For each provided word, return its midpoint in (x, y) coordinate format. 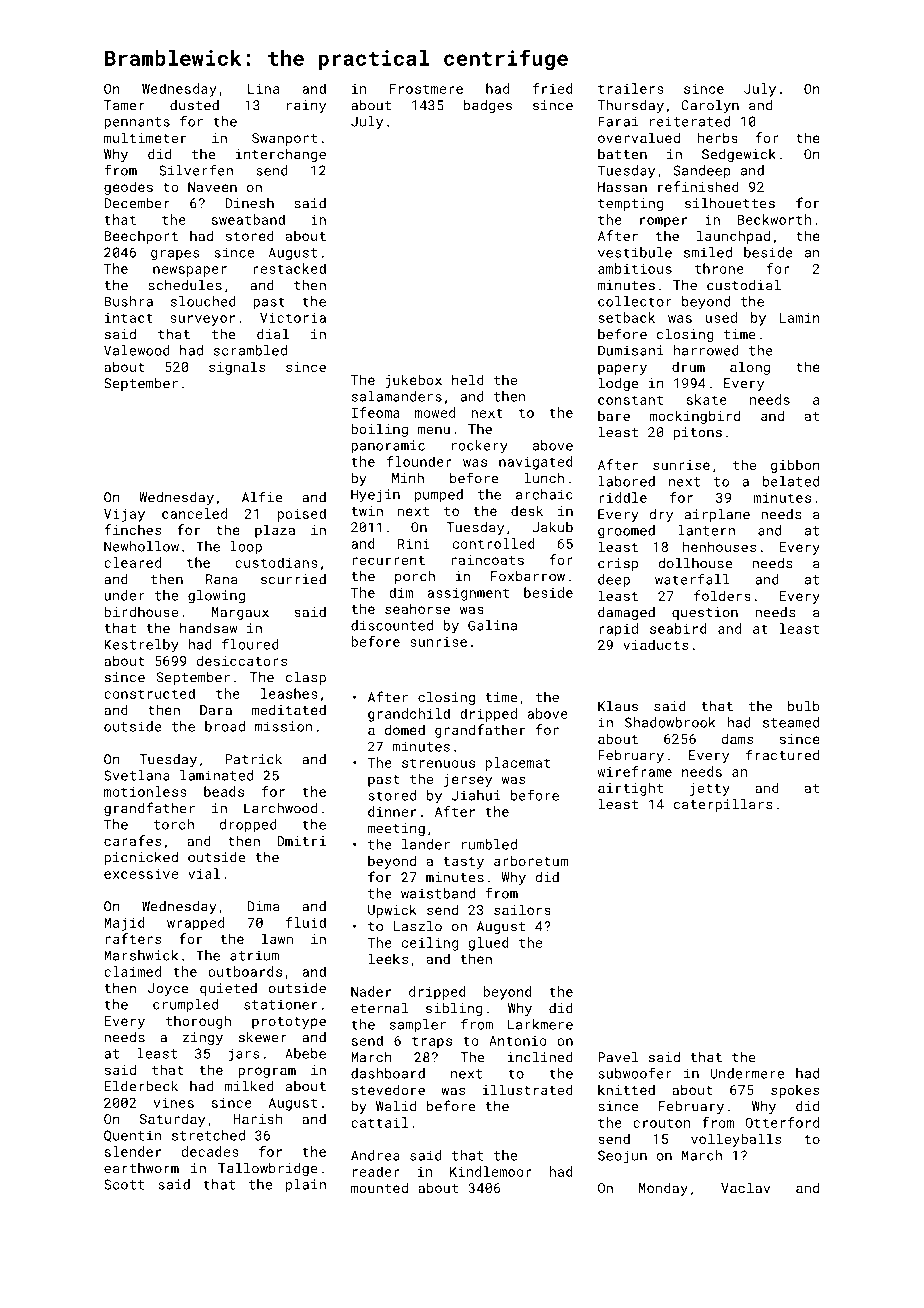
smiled (708, 252)
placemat (518, 764)
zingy (203, 1038)
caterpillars (723, 805)
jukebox (413, 381)
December (137, 203)
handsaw (208, 628)
